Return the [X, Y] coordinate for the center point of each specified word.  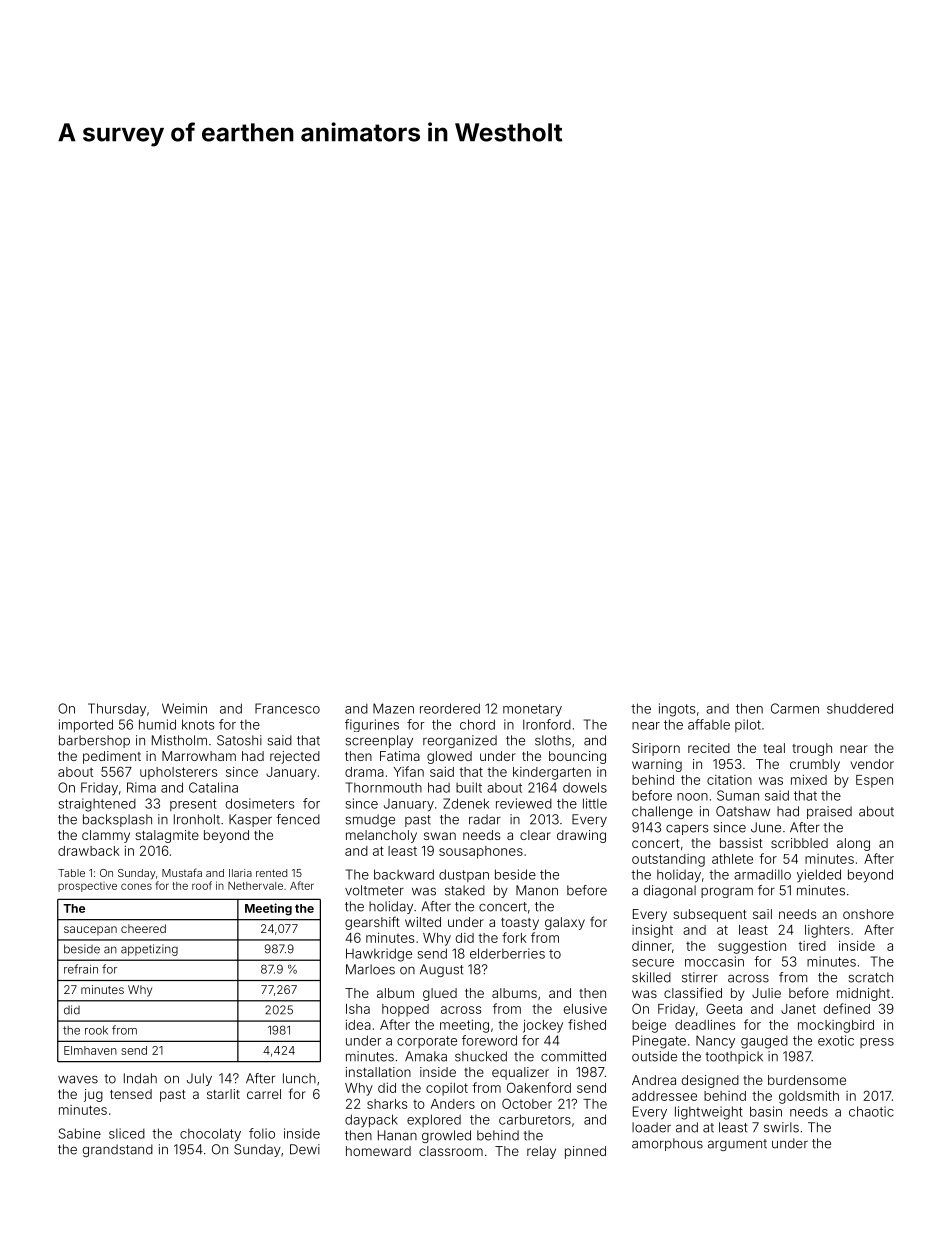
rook [96, 1030]
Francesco [287, 708]
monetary [532, 710]
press [877, 1043]
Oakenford [539, 1087]
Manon [537, 890]
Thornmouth [384, 787]
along [853, 844]
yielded [819, 876]
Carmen [795, 708]
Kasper [250, 820]
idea [358, 1025]
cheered [143, 928]
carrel [264, 1094]
